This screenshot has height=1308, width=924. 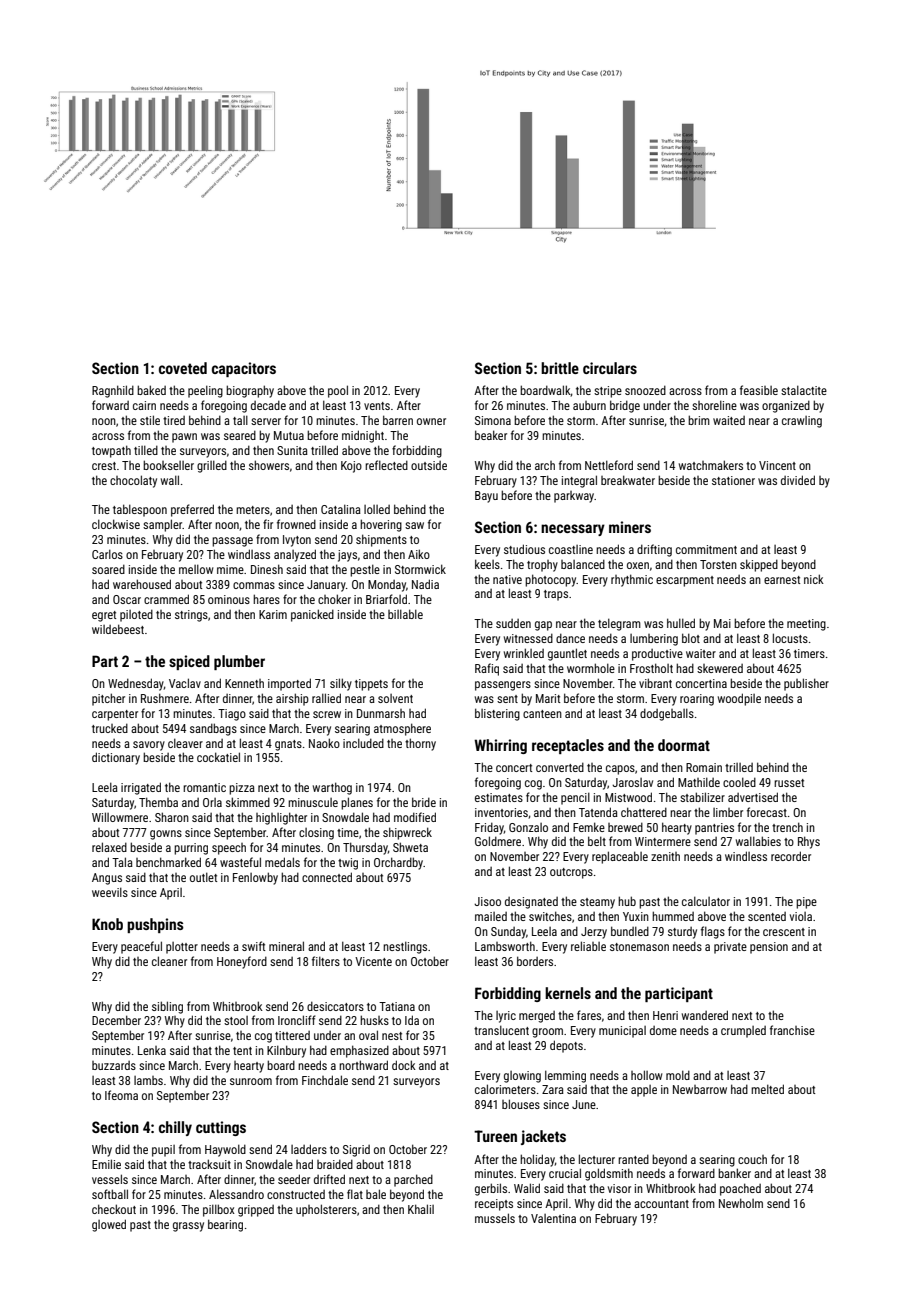 What do you see at coordinates (706, 549) in the screenshot?
I see `commitment` at bounding box center [706, 549].
